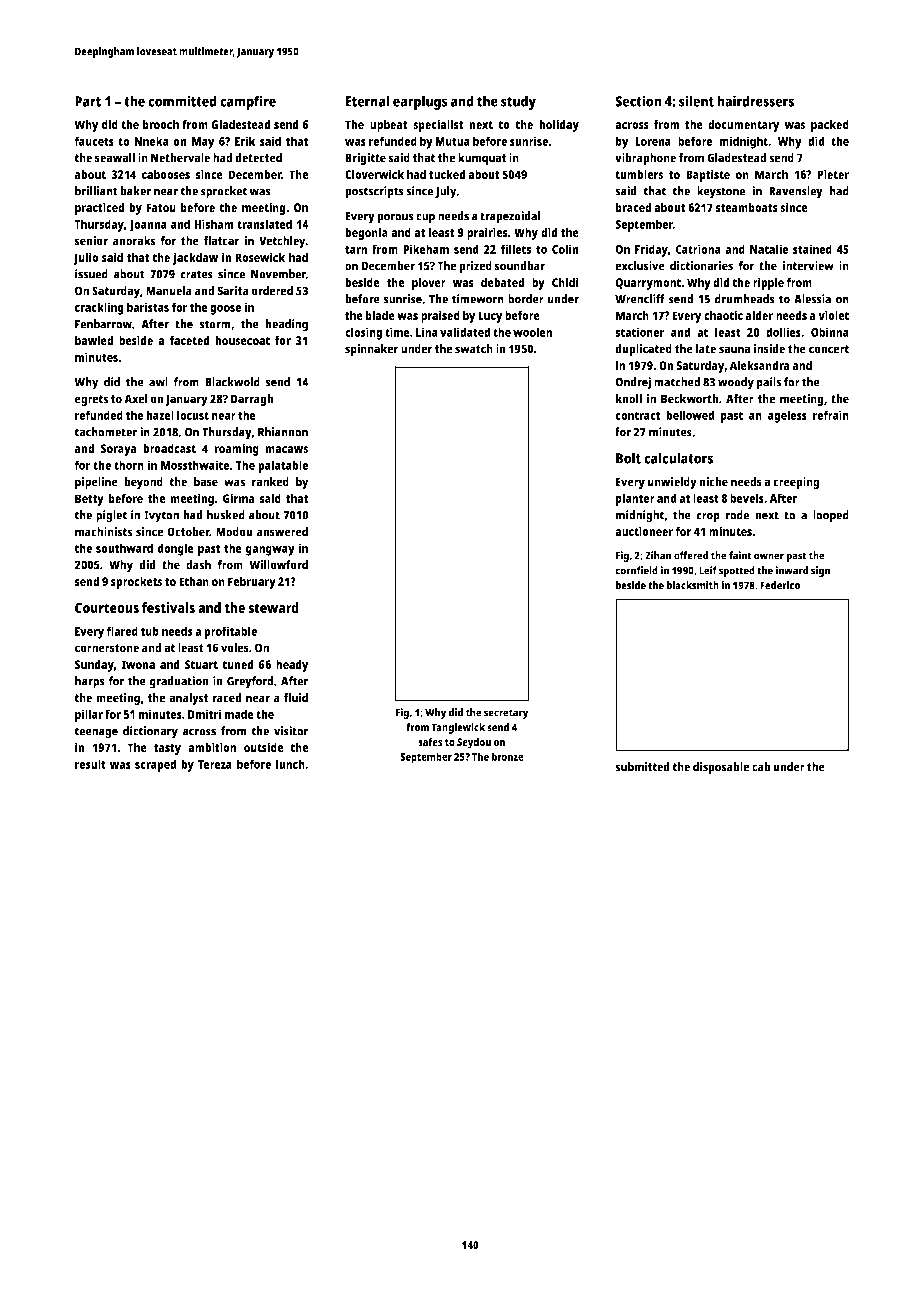  I want to click on campfire, so click(248, 102).
